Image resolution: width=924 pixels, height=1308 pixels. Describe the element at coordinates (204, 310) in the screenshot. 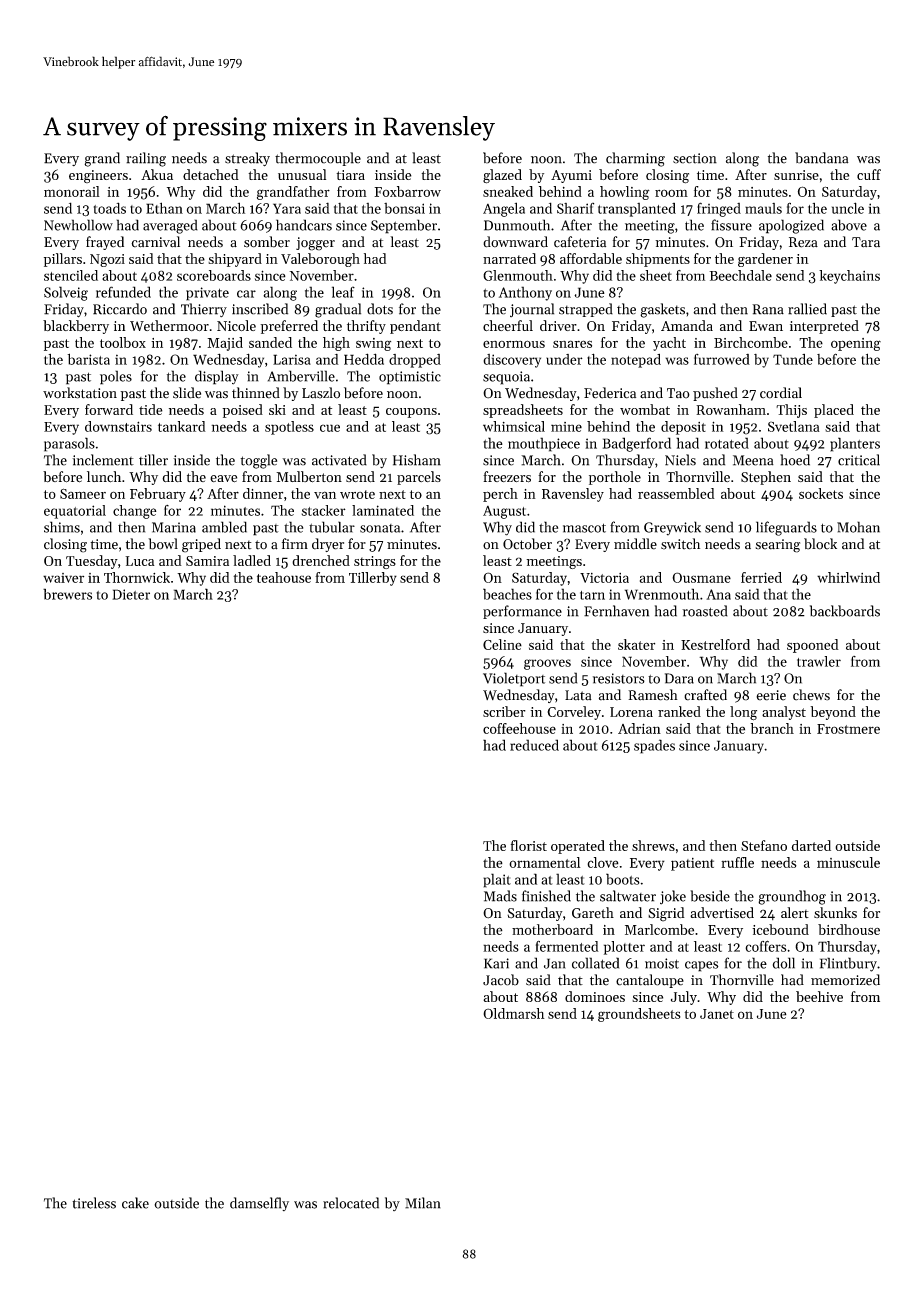

I see `Thierry` at that location.
